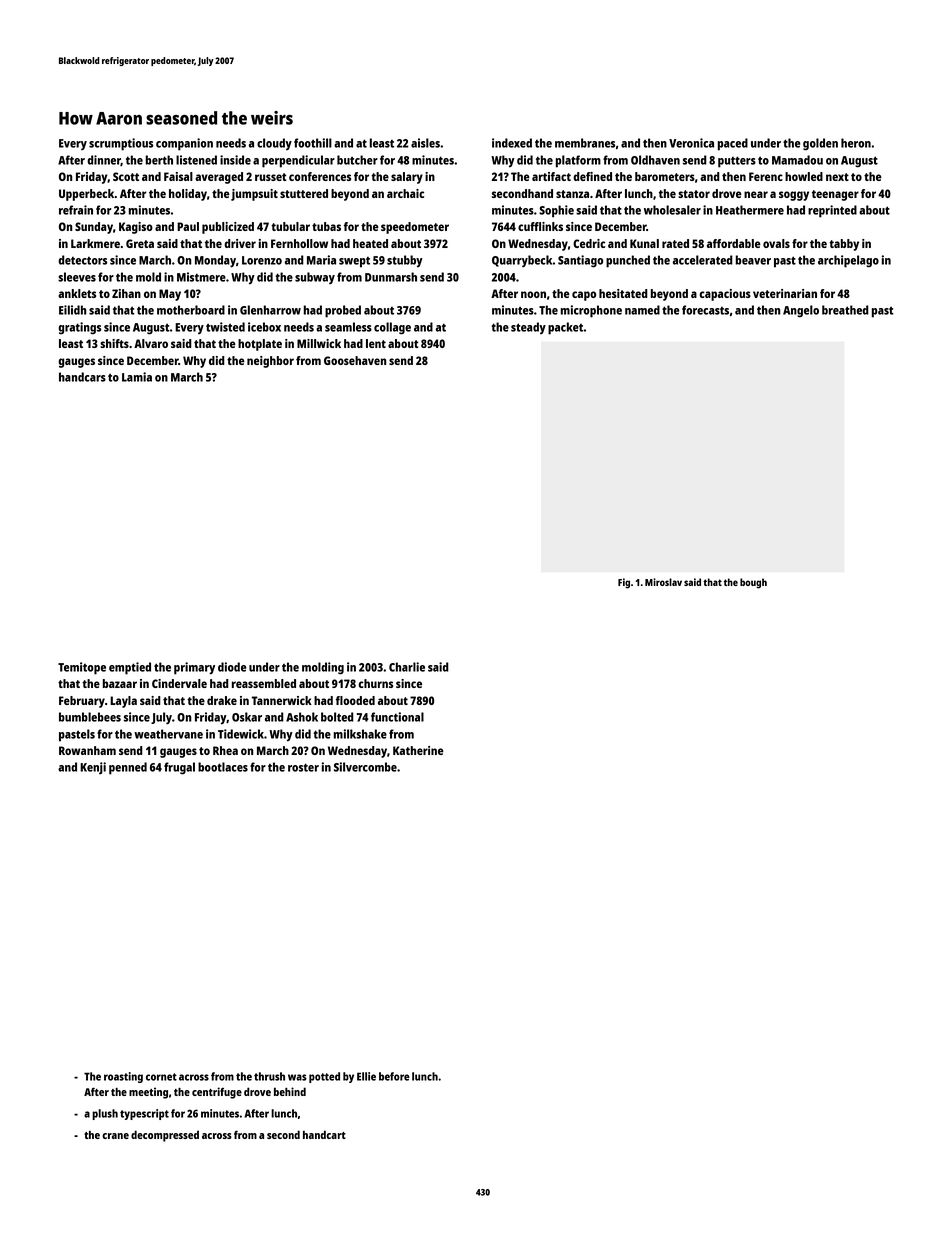  I want to click on primary, so click(194, 668).
